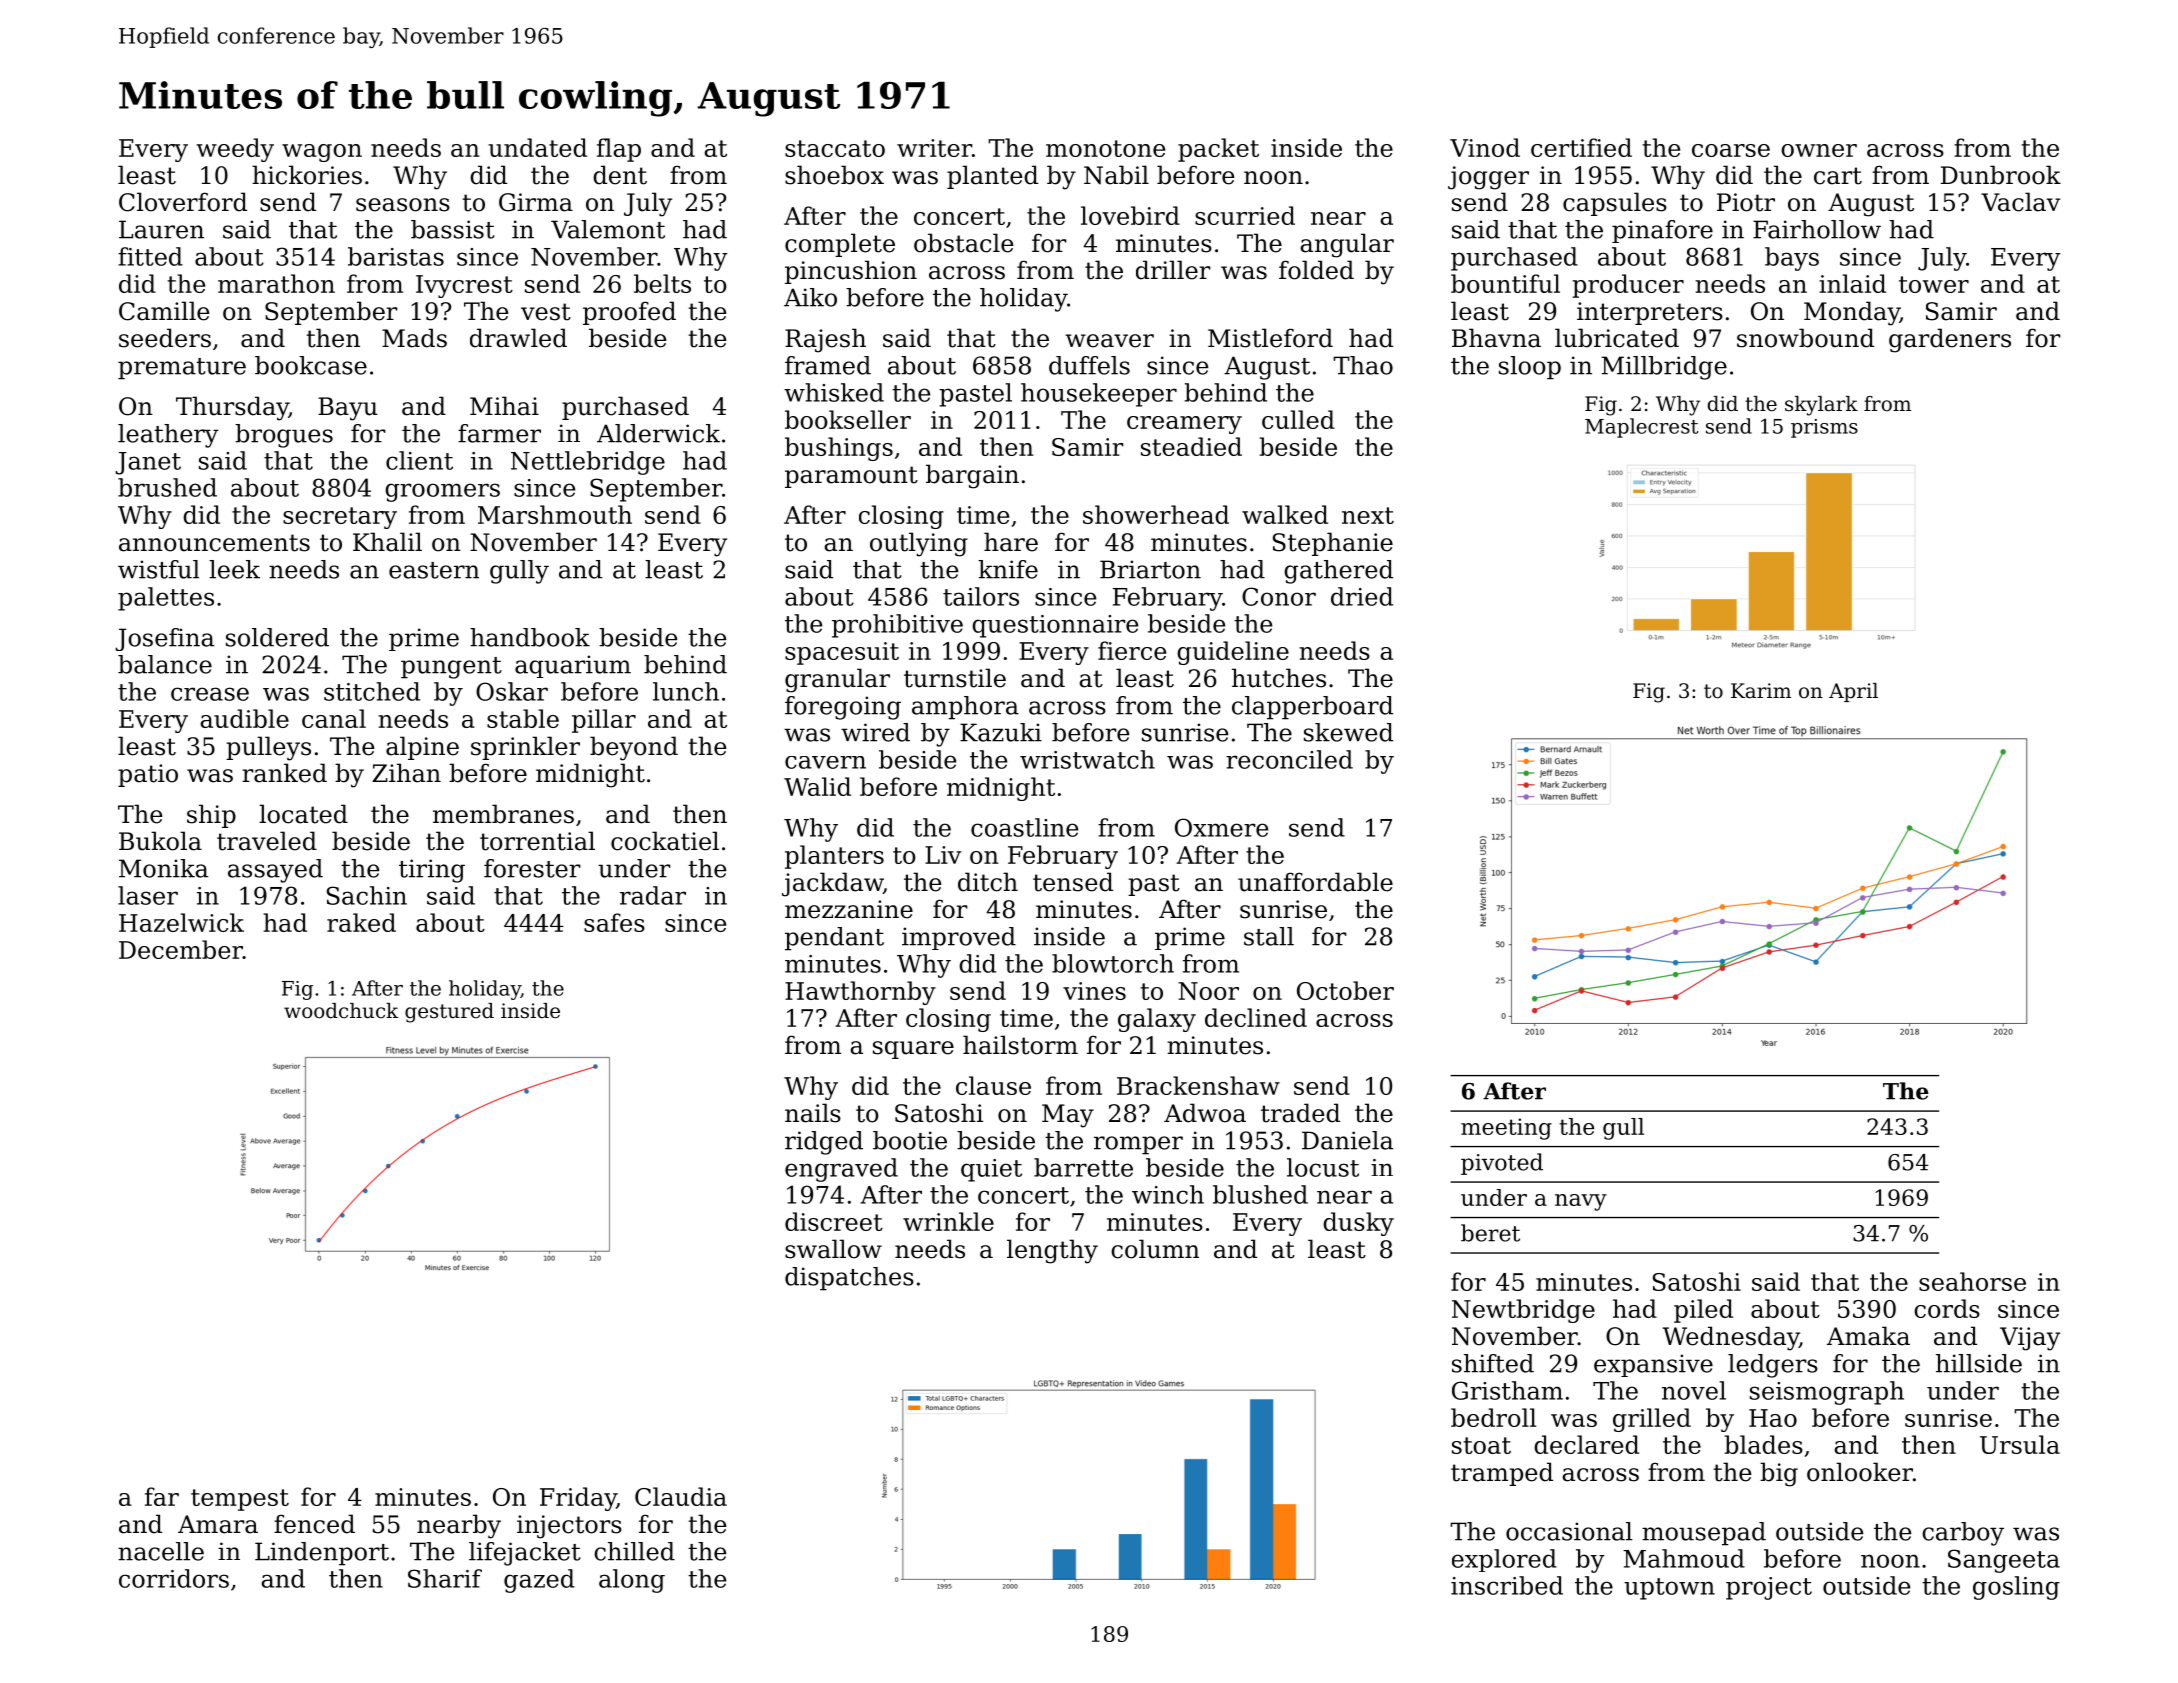 The image size is (2178, 1683). What do you see at coordinates (849, 1279) in the screenshot?
I see `dispatches` at bounding box center [849, 1279].
